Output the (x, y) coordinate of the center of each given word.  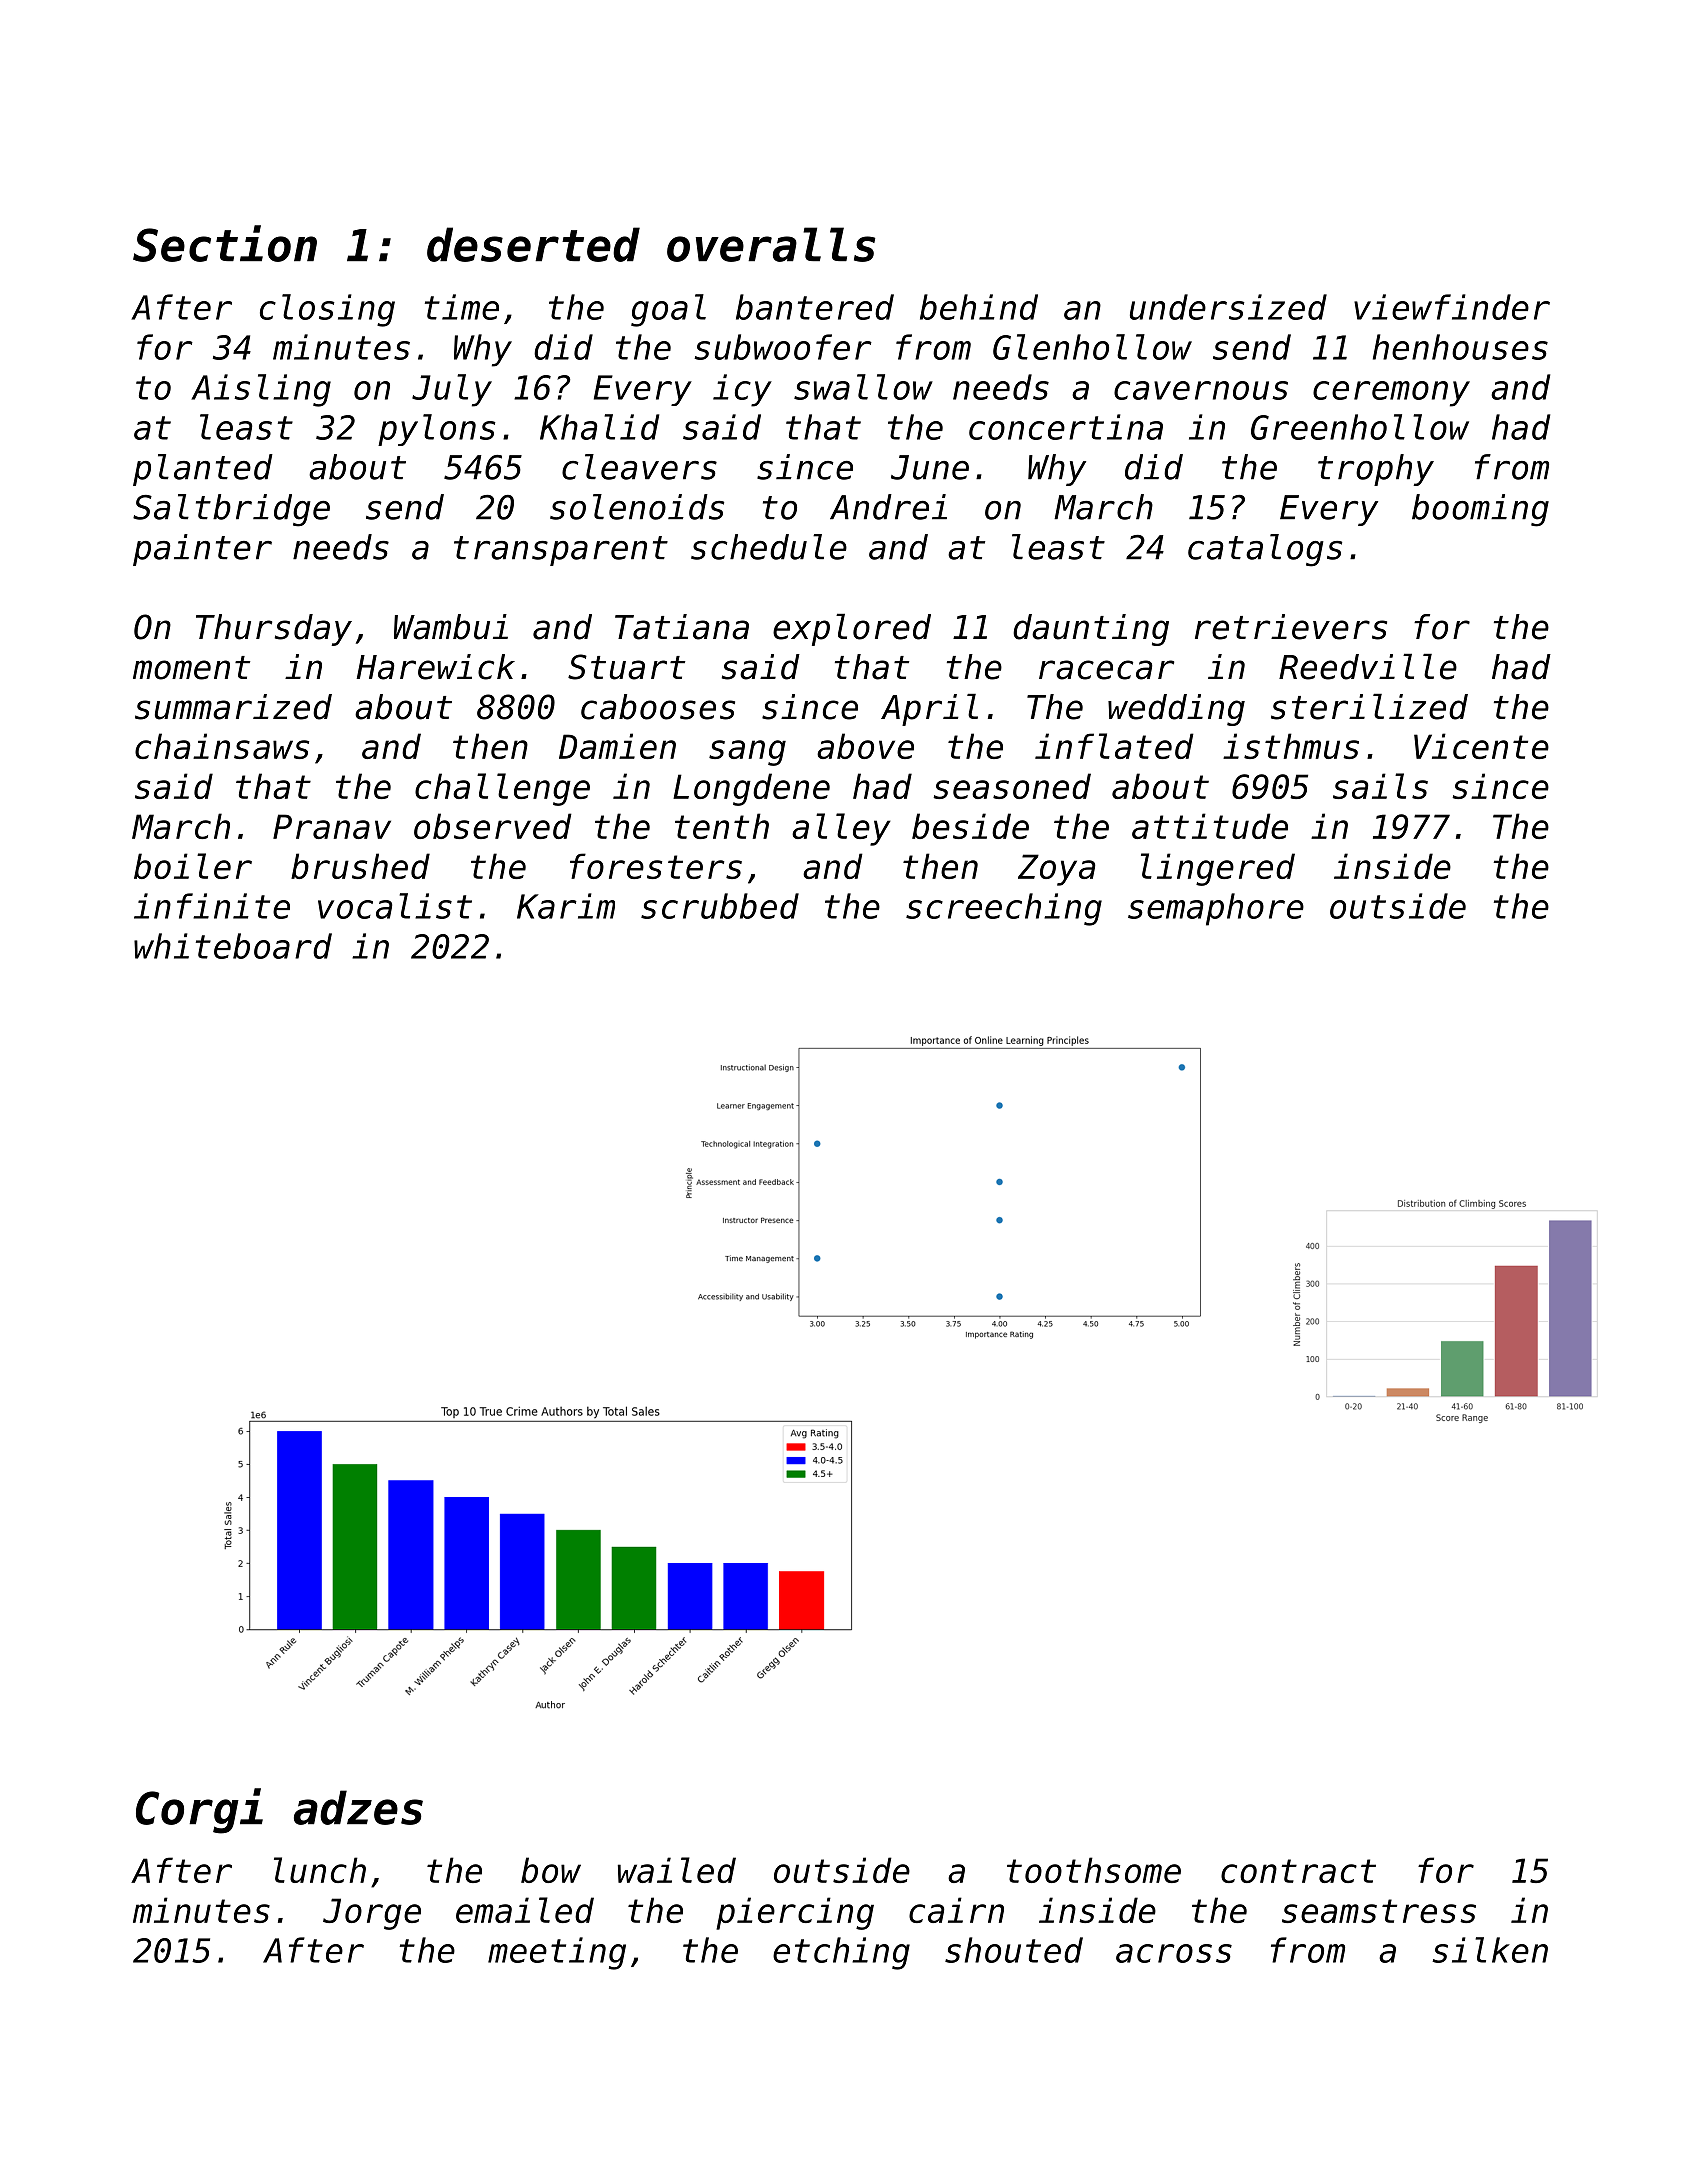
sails (1380, 786)
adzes (358, 1807)
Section (225, 243)
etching (841, 1953)
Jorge (372, 1914)
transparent (561, 551)
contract (1298, 1871)
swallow (863, 387)
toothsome (1094, 1870)
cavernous (1201, 390)
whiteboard (233, 946)
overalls (771, 244)
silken (1490, 1950)
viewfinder (1452, 307)
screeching (1004, 909)
